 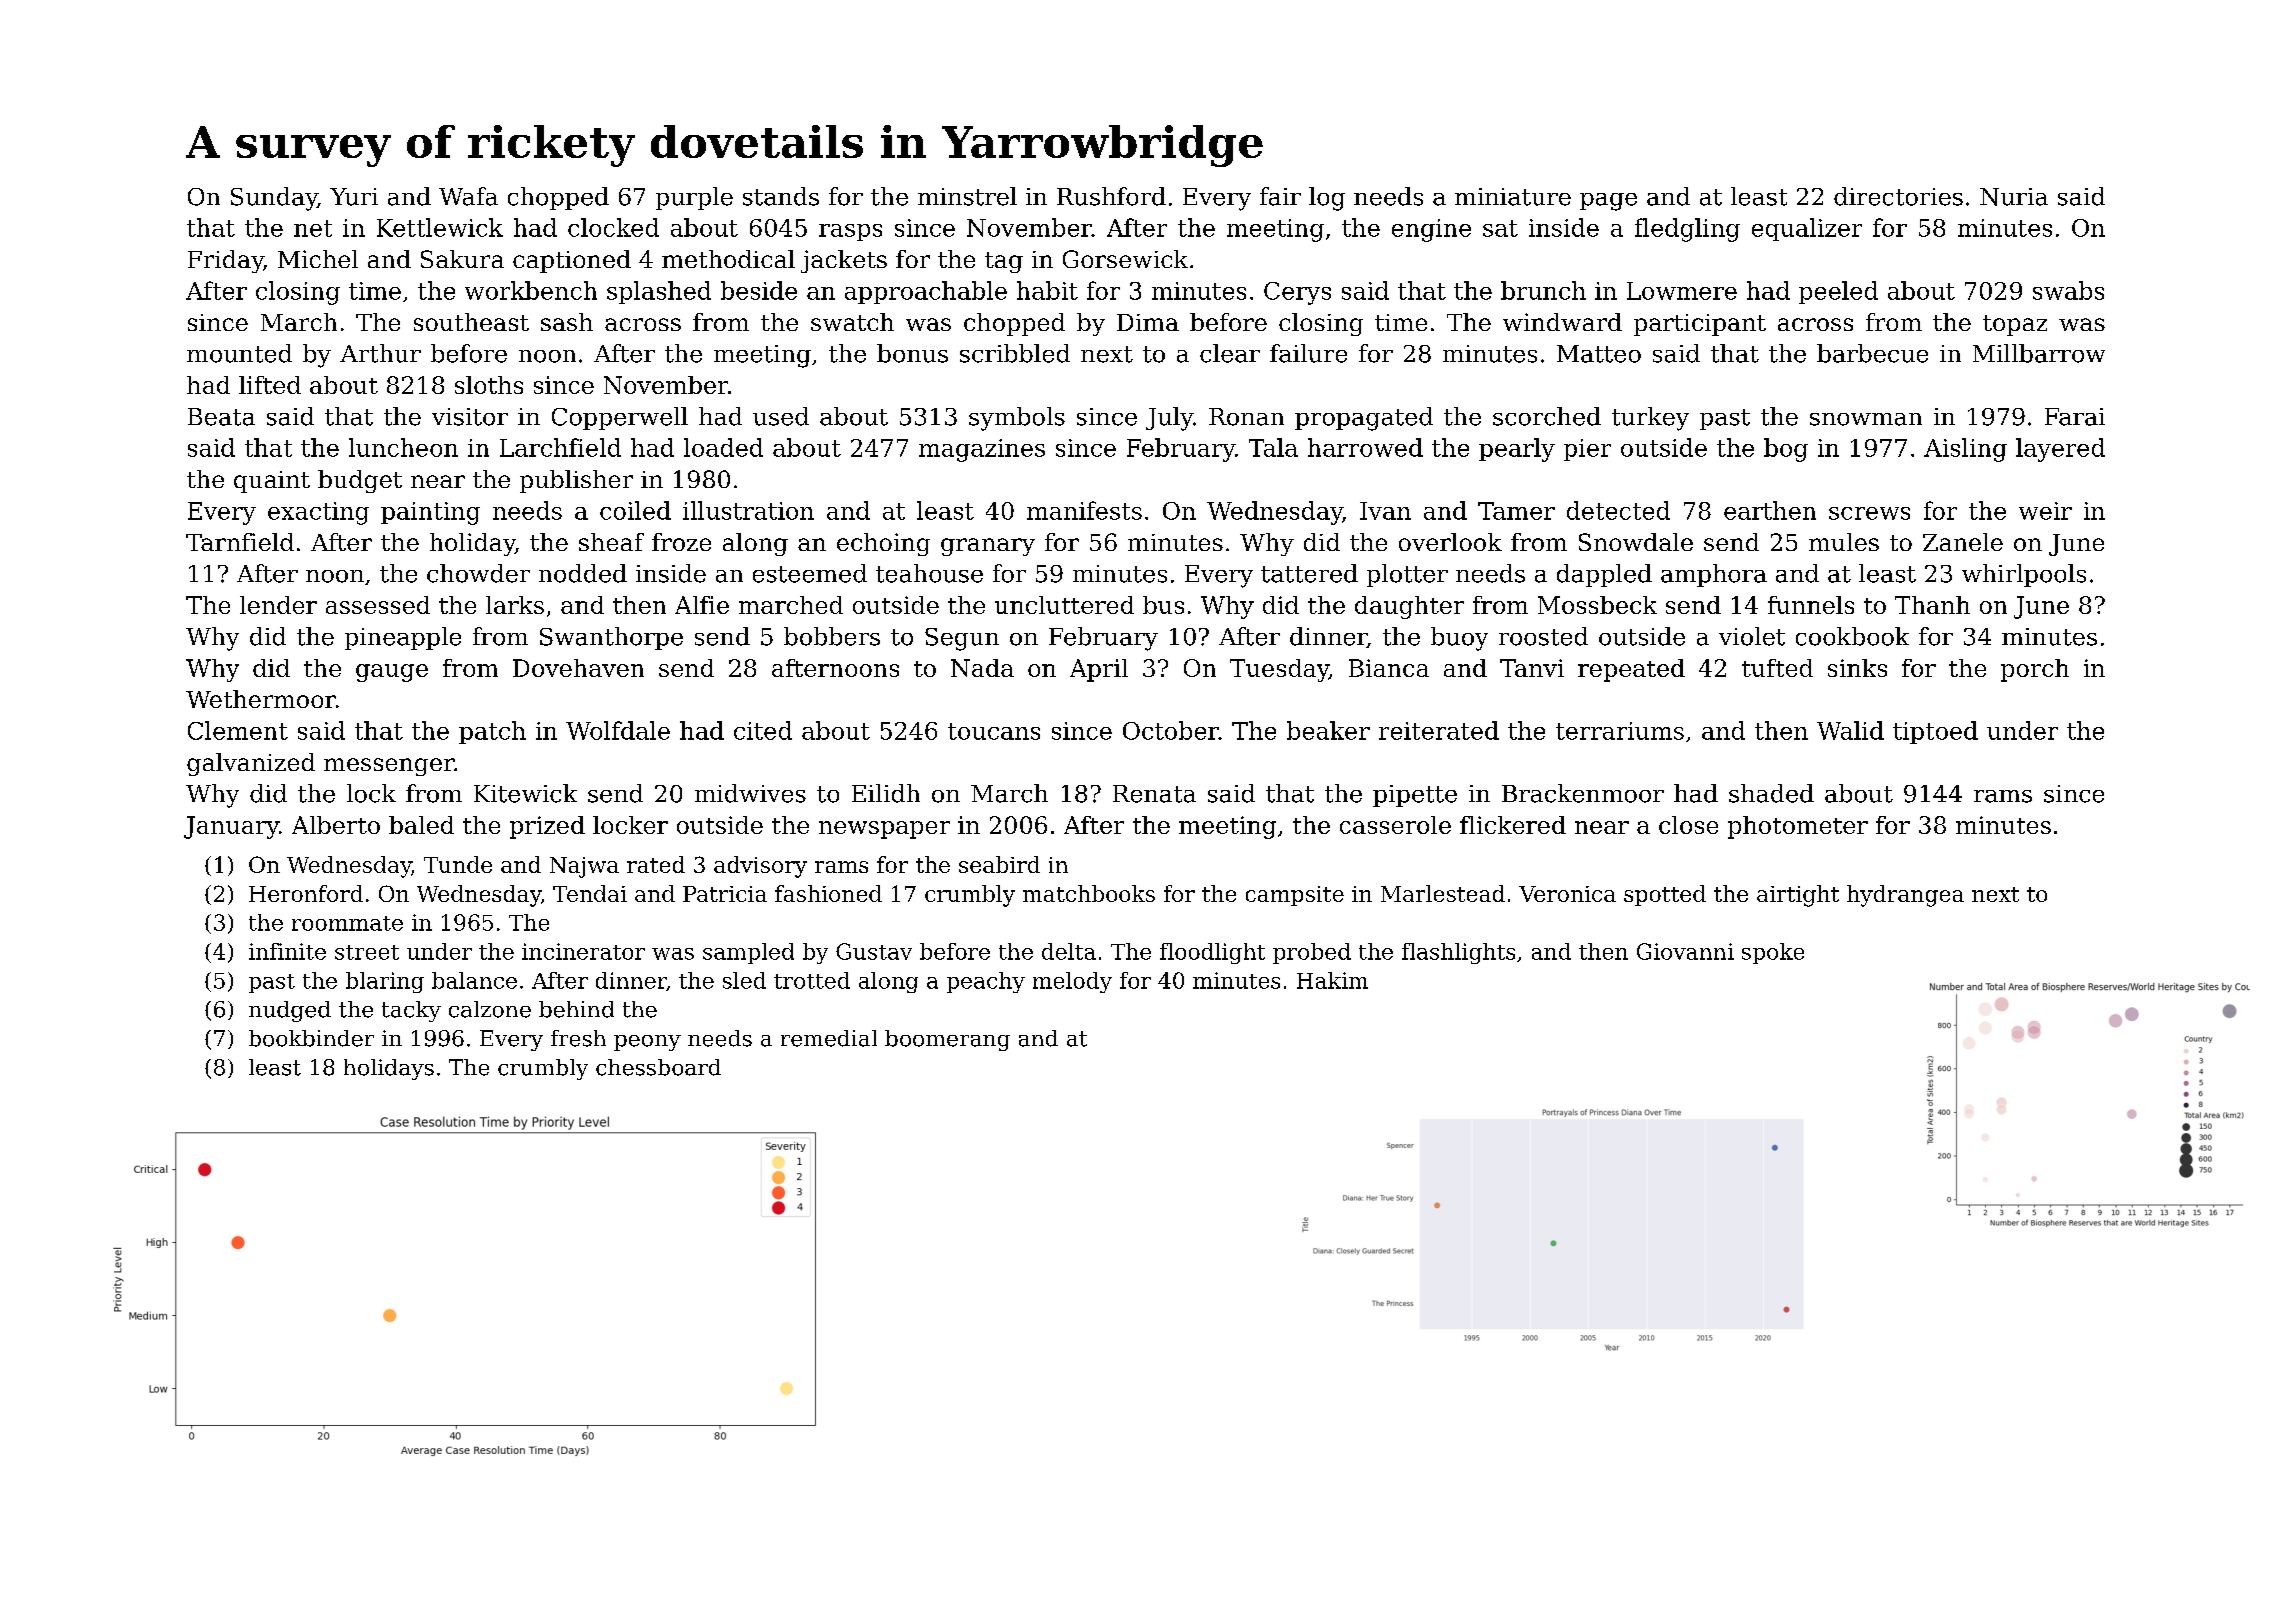 What do you see at coordinates (1935, 732) in the screenshot?
I see `tiptoed` at bounding box center [1935, 732].
